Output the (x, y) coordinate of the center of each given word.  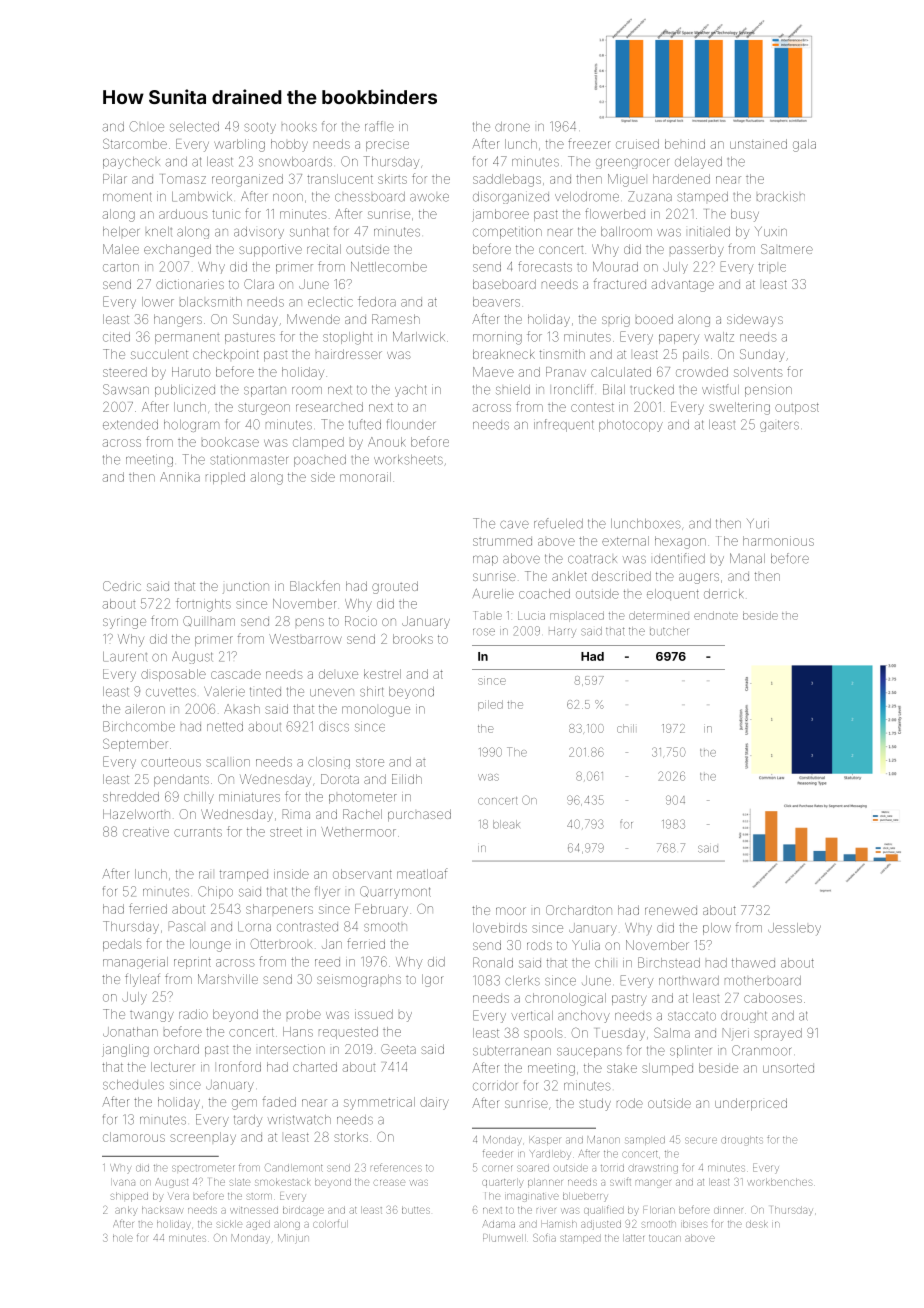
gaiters (779, 426)
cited (116, 337)
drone (512, 127)
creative (146, 832)
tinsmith (562, 354)
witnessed (254, 1210)
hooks (299, 127)
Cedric (122, 586)
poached (320, 461)
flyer (327, 892)
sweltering (739, 408)
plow (717, 929)
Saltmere (787, 249)
